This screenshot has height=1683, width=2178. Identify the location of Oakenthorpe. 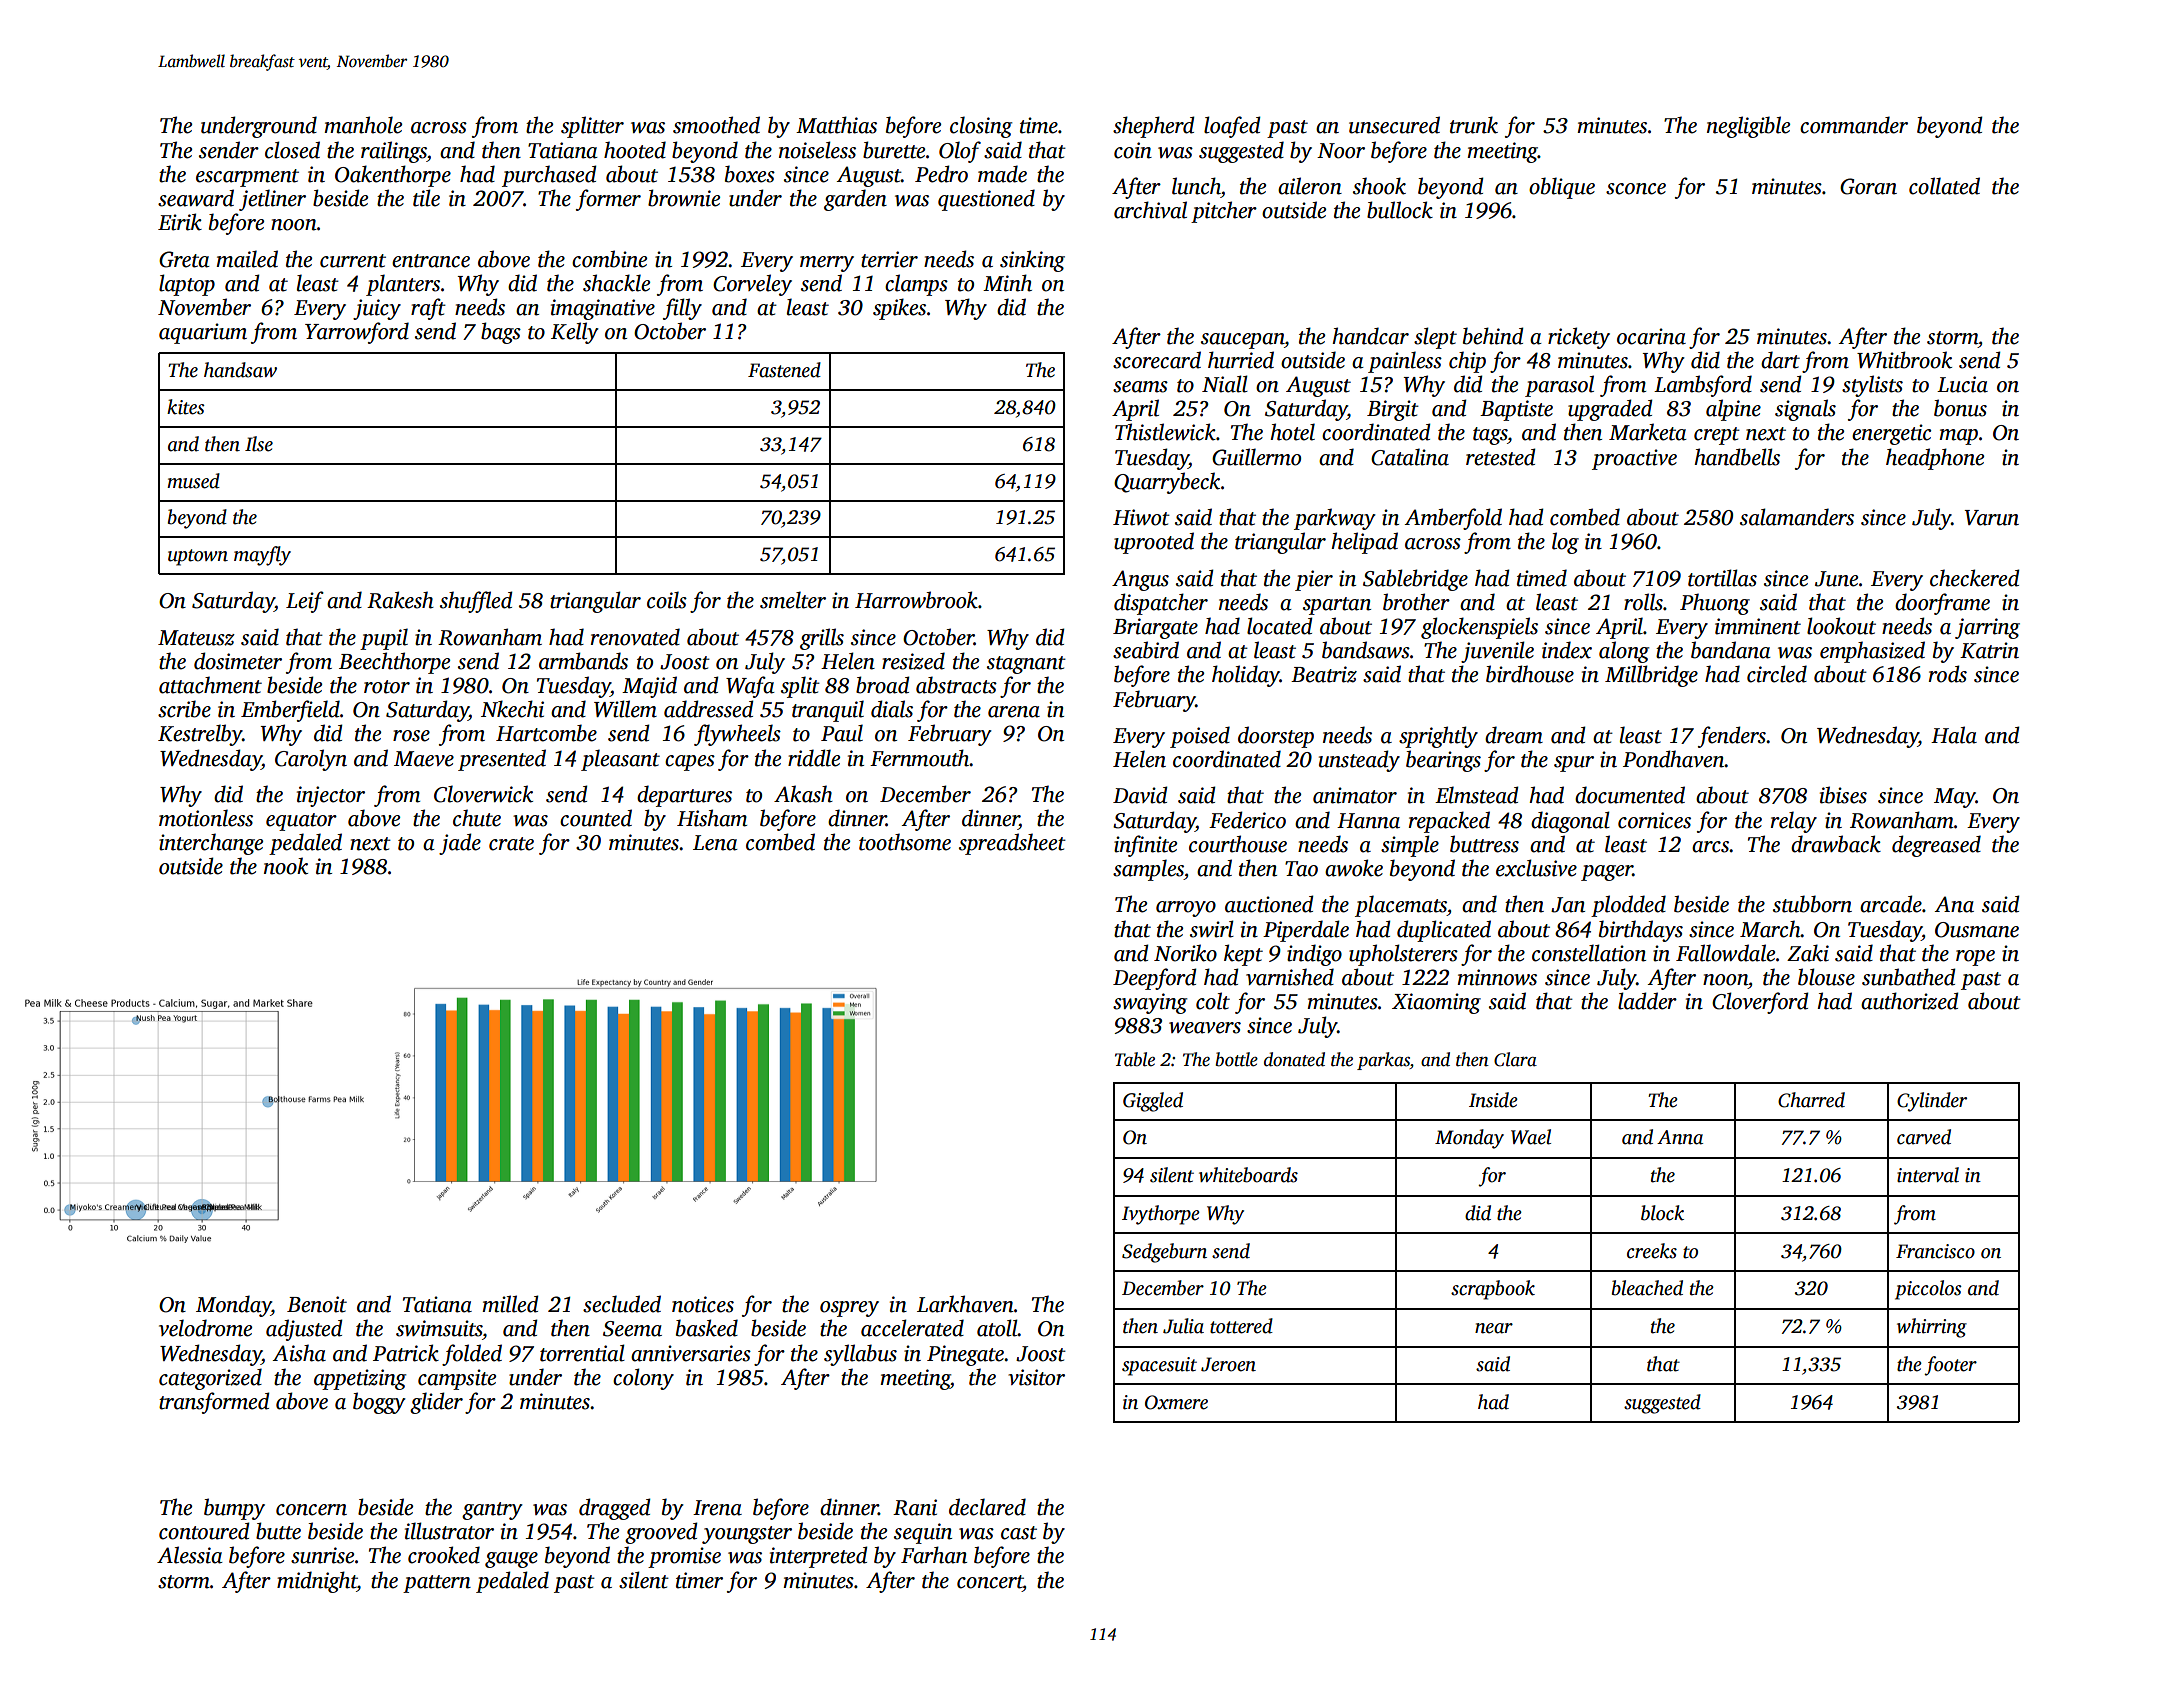
(393, 176).
